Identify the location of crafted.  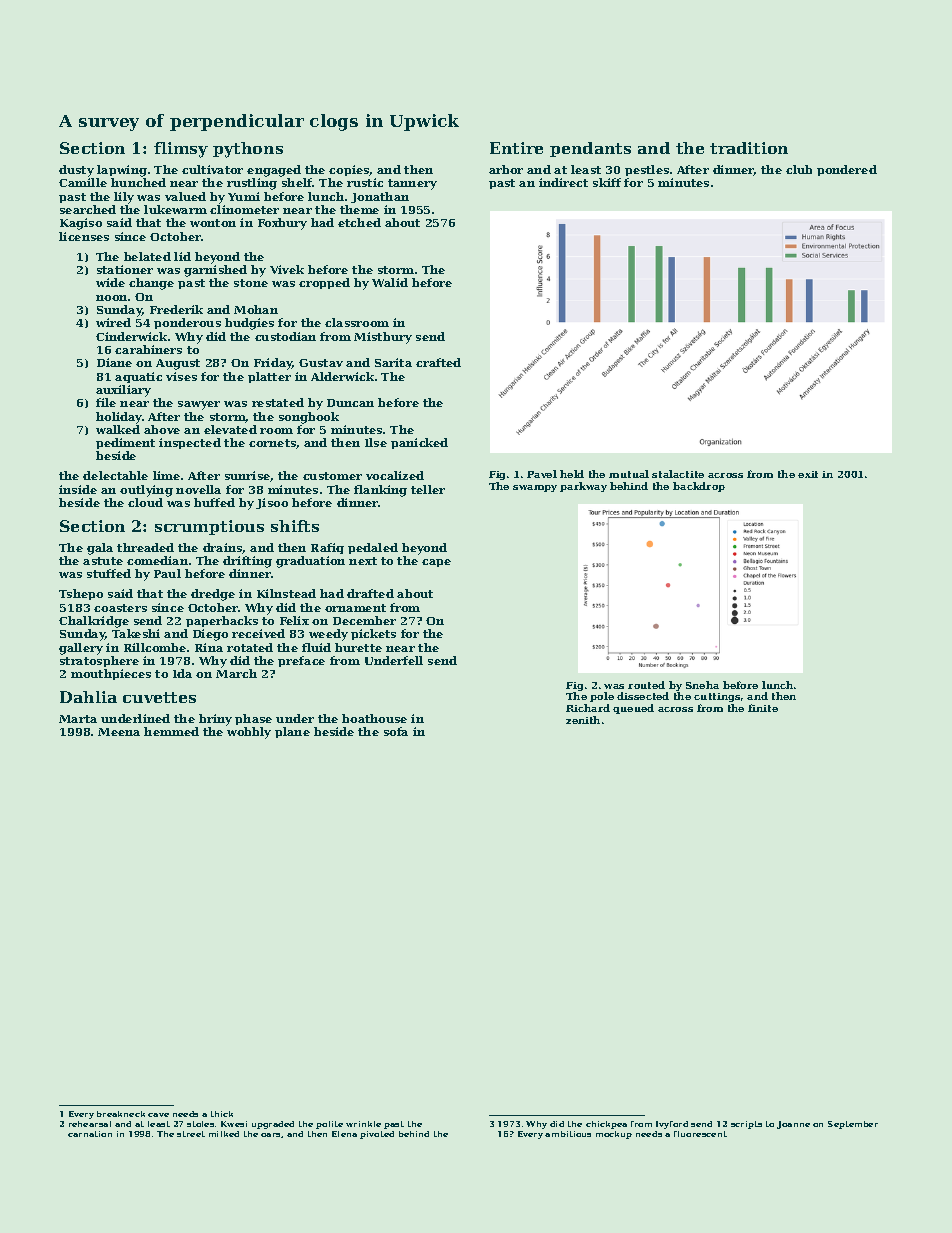
(438, 362).
